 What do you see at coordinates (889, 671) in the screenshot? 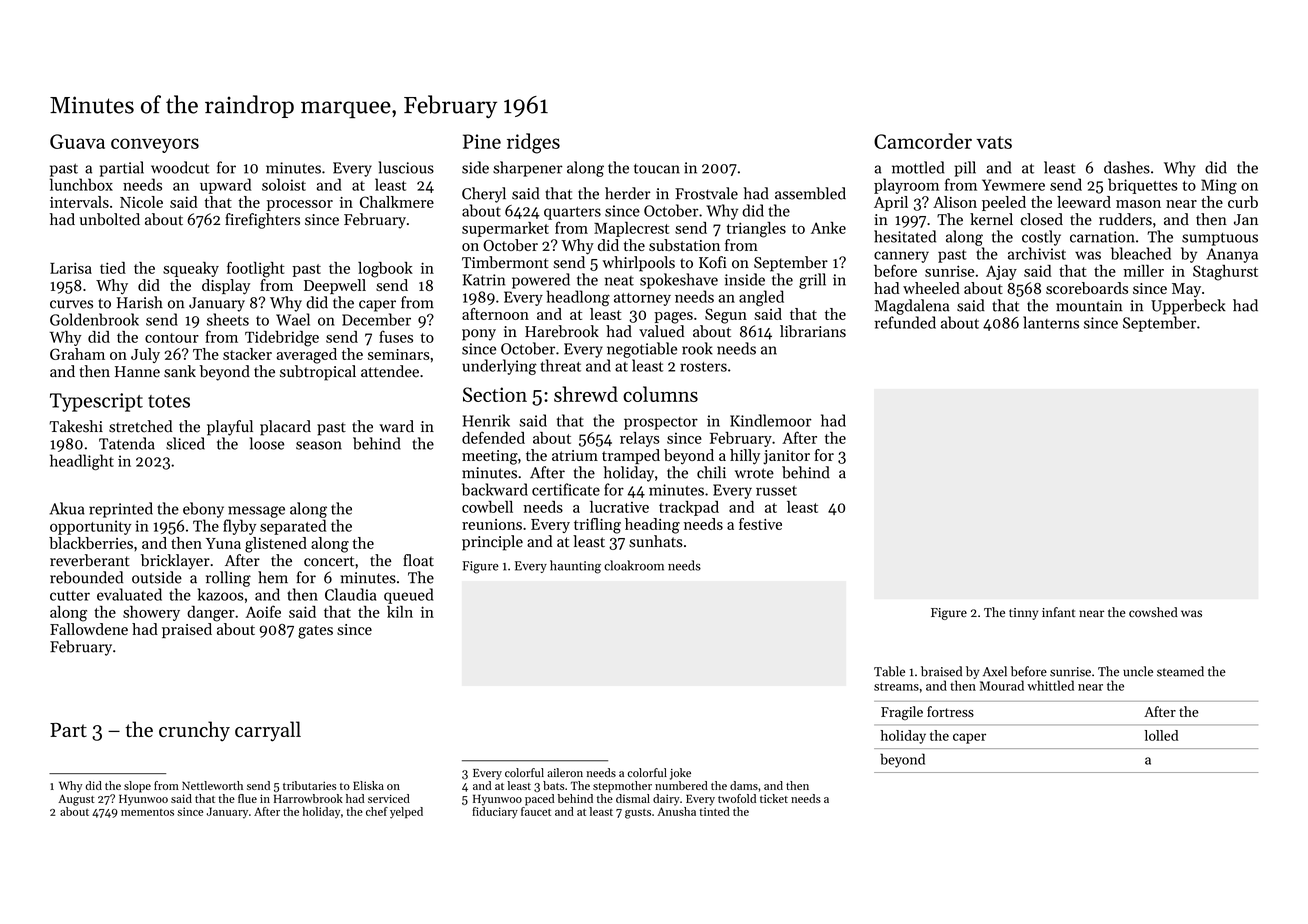
I see `Table` at bounding box center [889, 671].
